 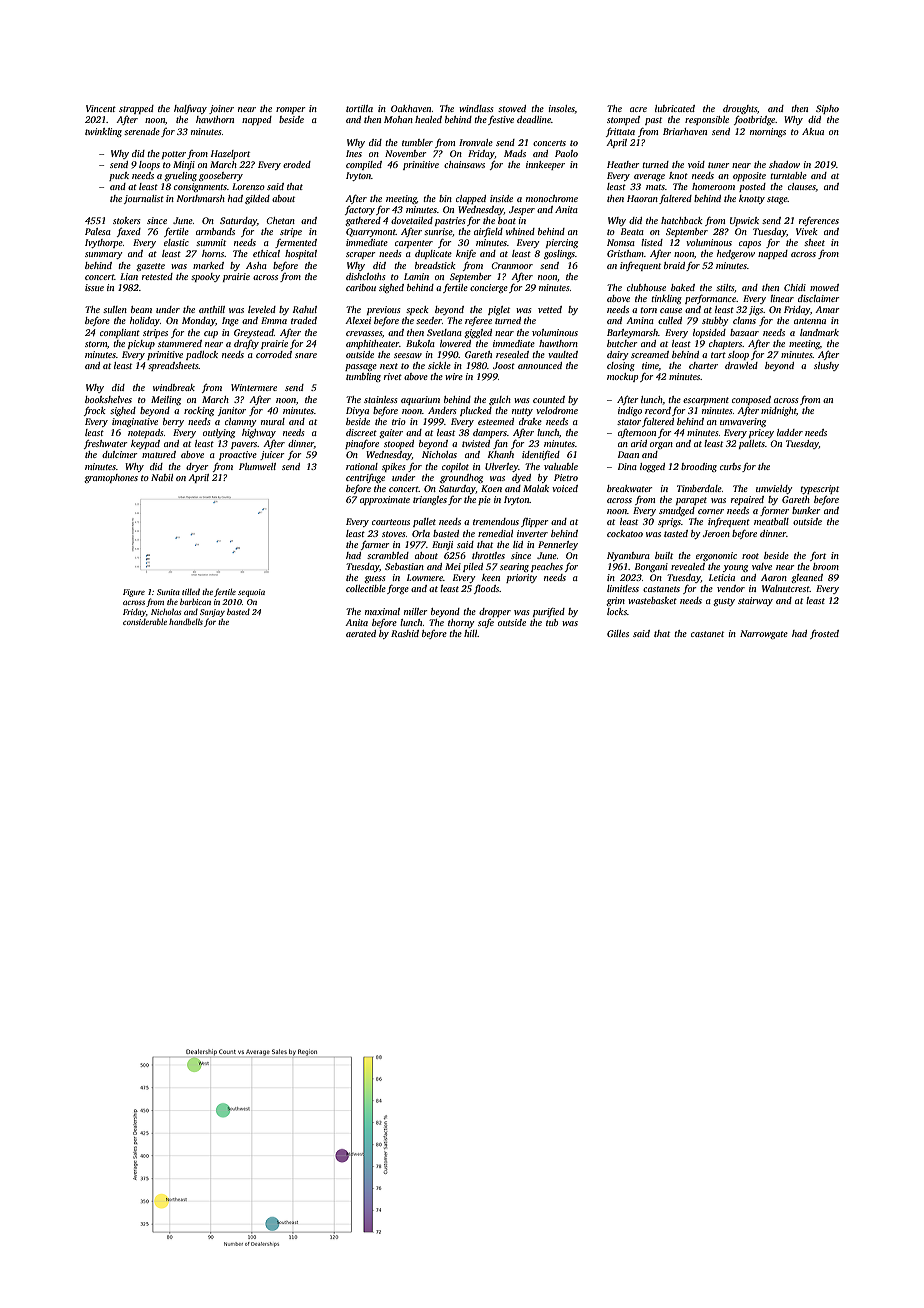 I want to click on Wintermere, so click(x=254, y=387).
